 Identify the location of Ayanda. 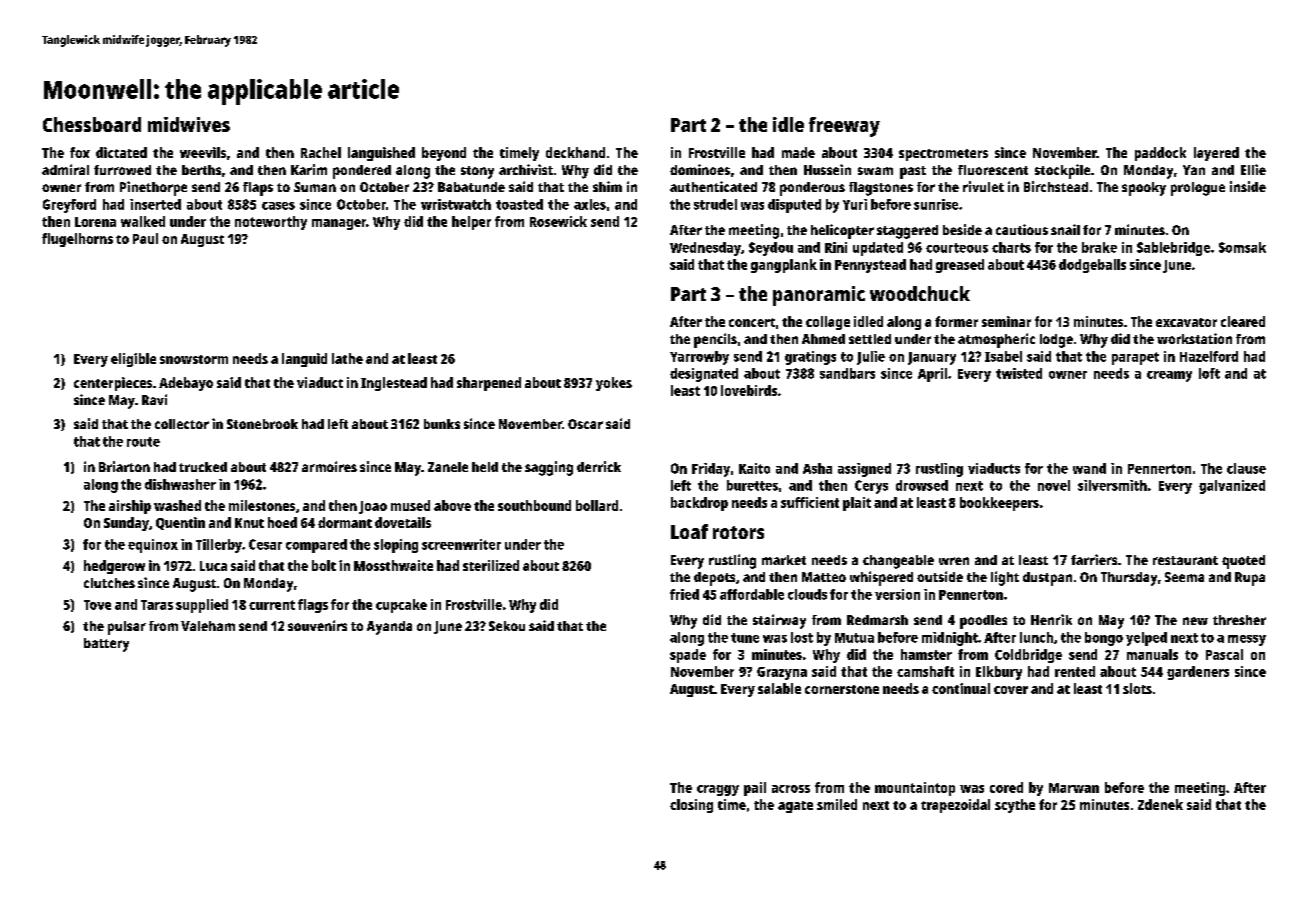
(389, 628).
